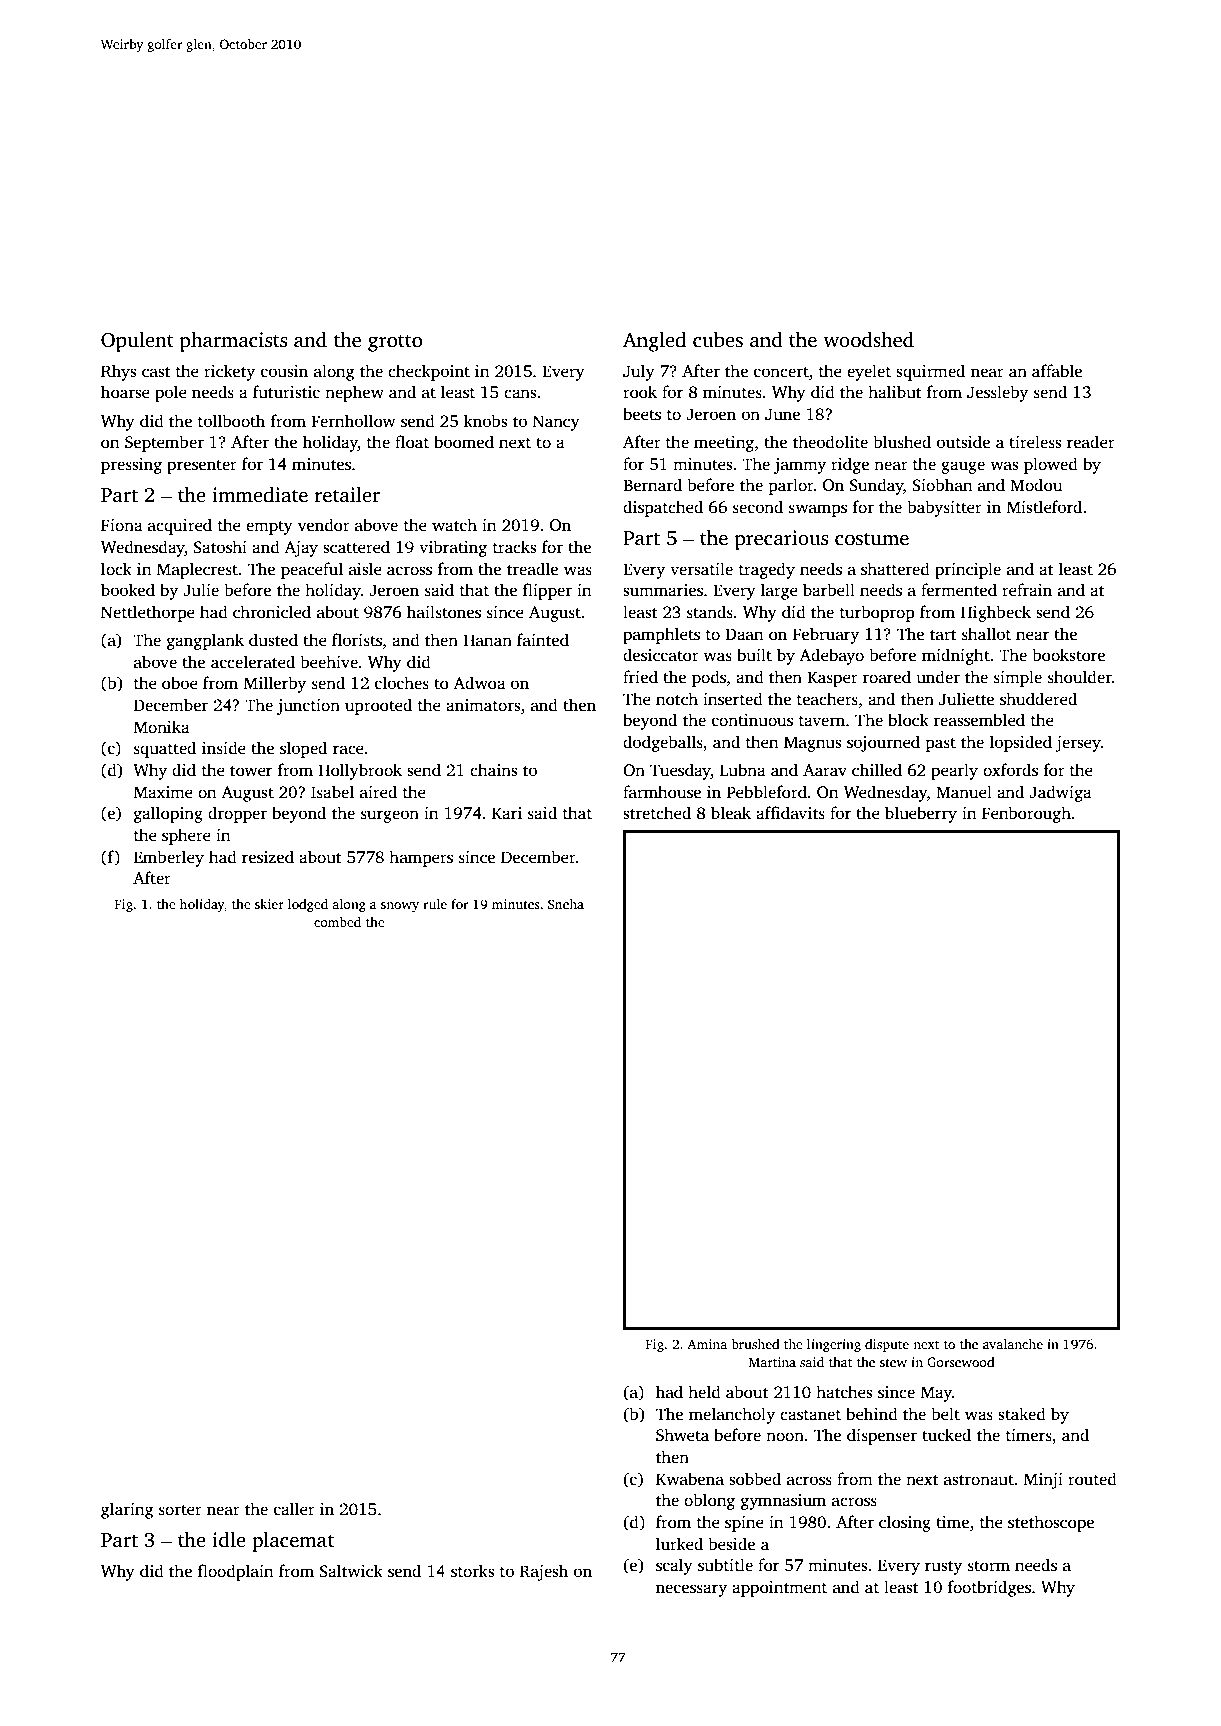 This screenshot has height=1726, width=1221. What do you see at coordinates (294, 1509) in the screenshot?
I see `caller` at bounding box center [294, 1509].
